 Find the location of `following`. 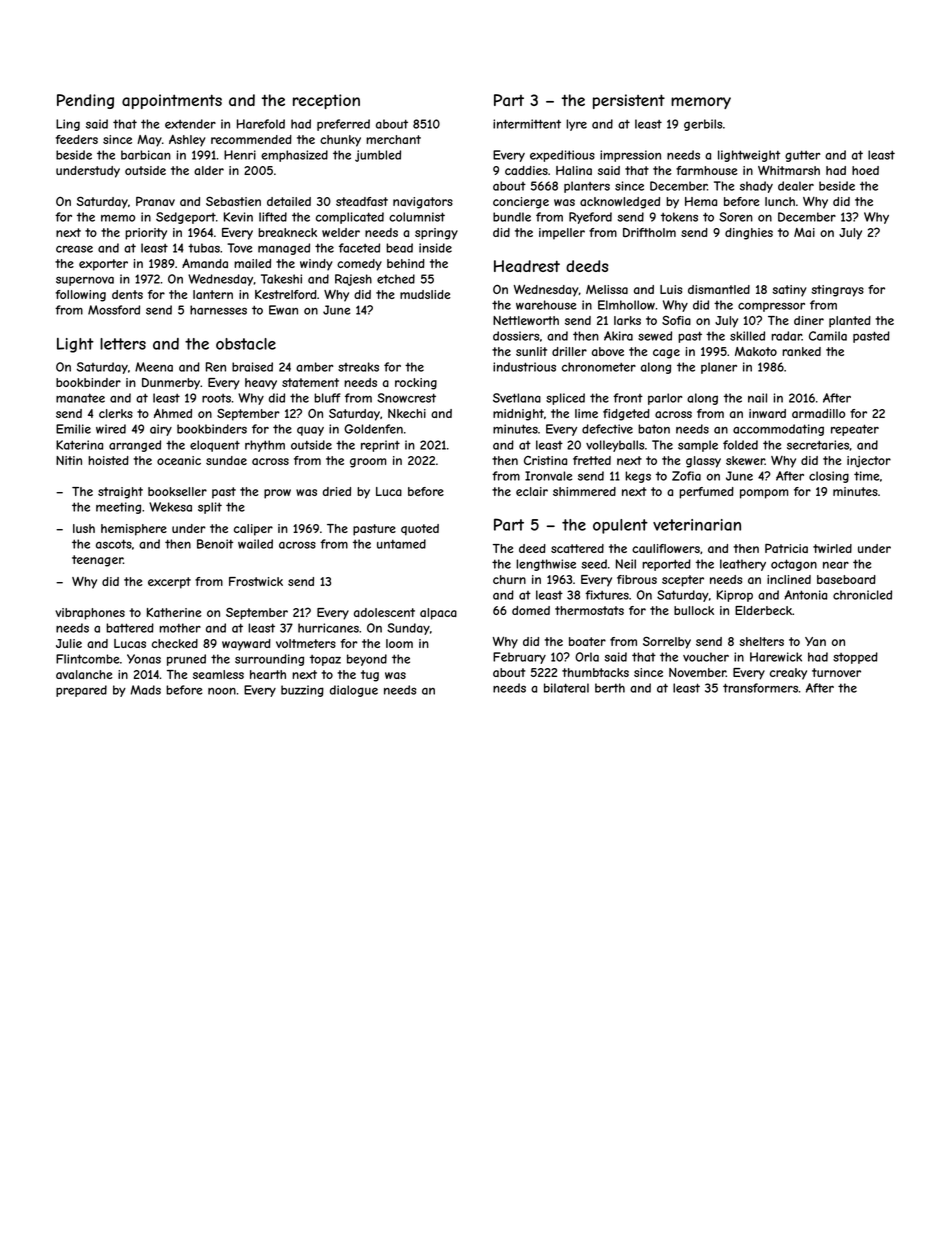

following is located at coordinates (81, 296).
